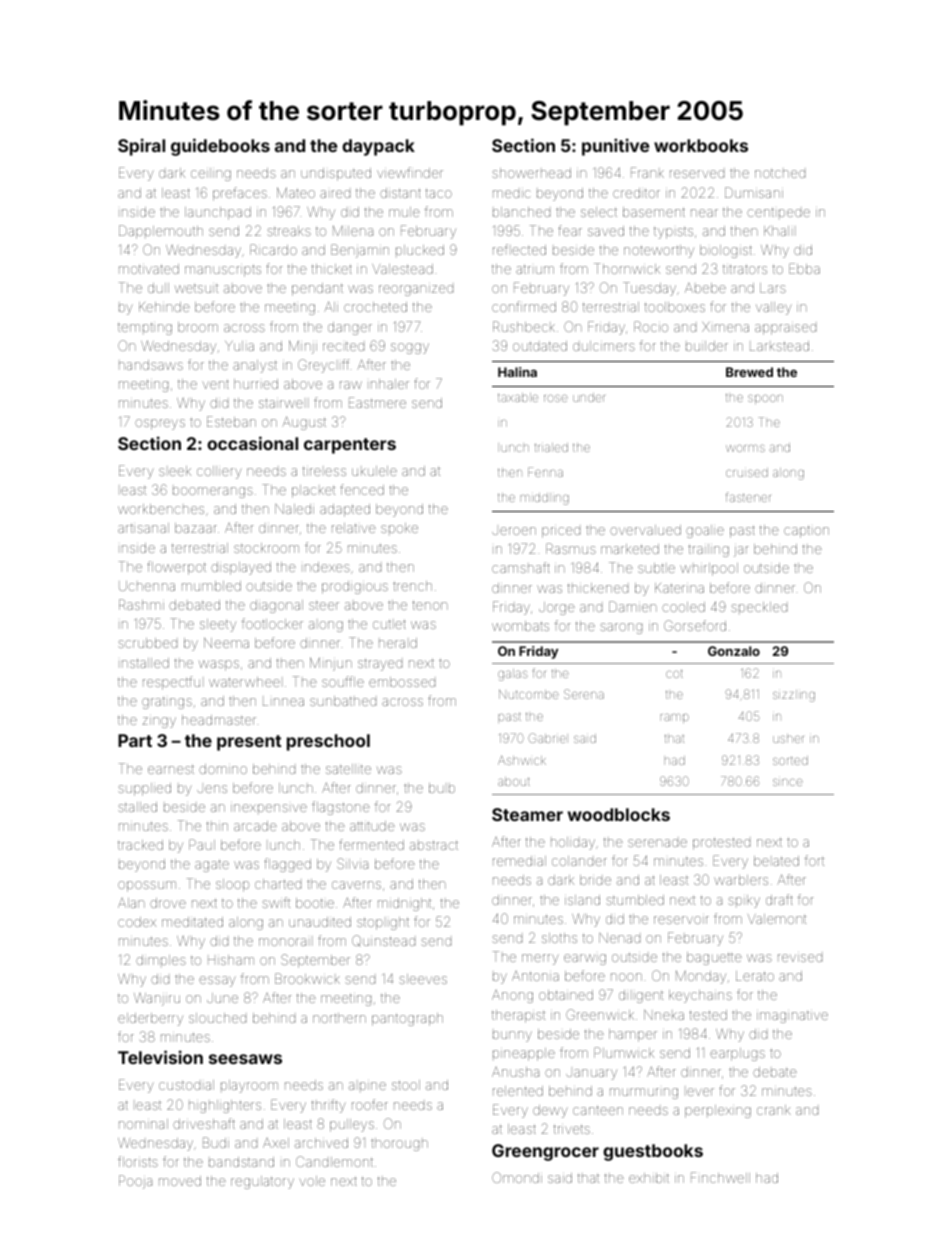  Describe the element at coordinates (701, 145) in the screenshot. I see `workbooks` at that location.
